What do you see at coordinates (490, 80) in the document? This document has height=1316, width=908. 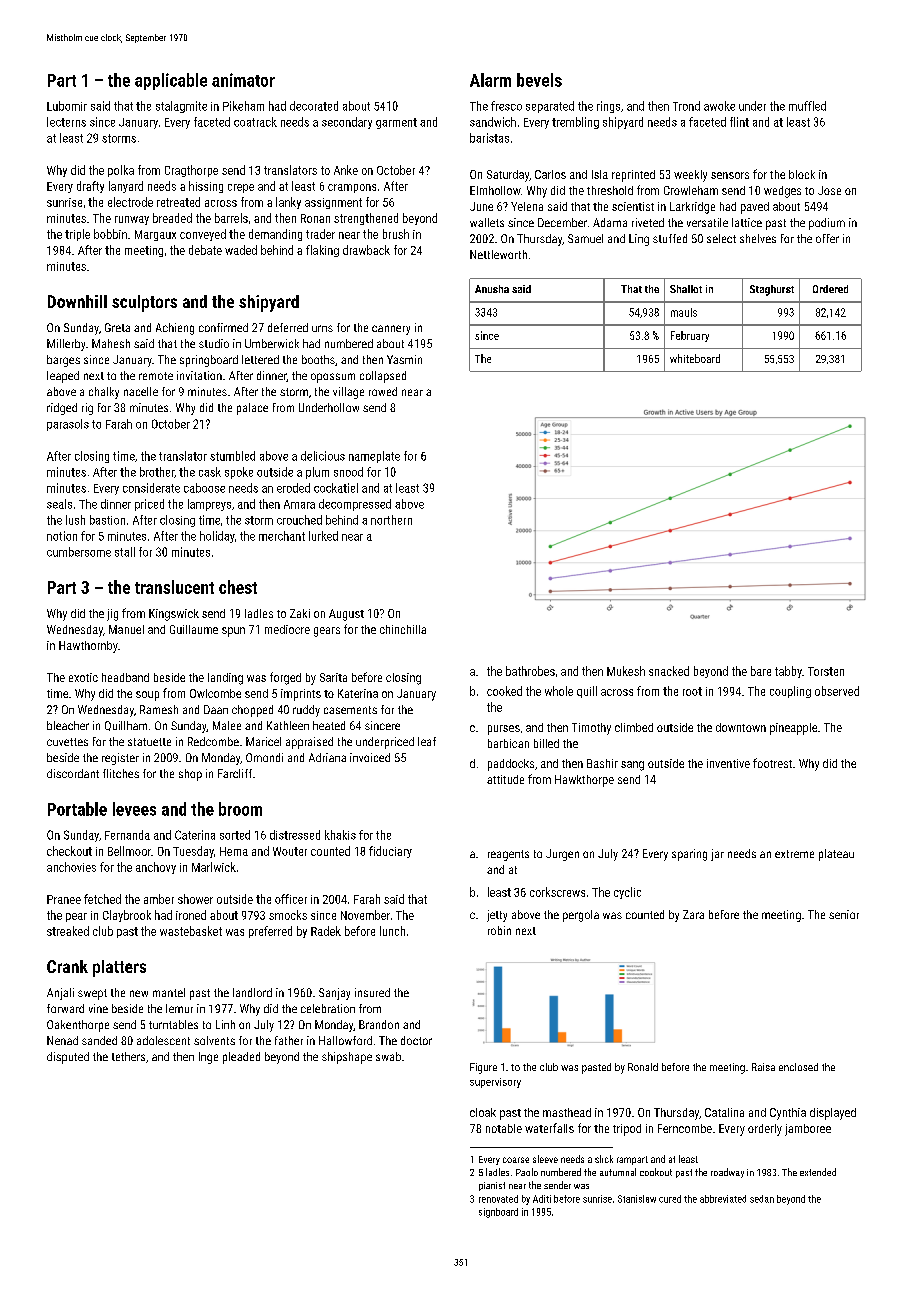 I see `Alarm` at bounding box center [490, 80].
